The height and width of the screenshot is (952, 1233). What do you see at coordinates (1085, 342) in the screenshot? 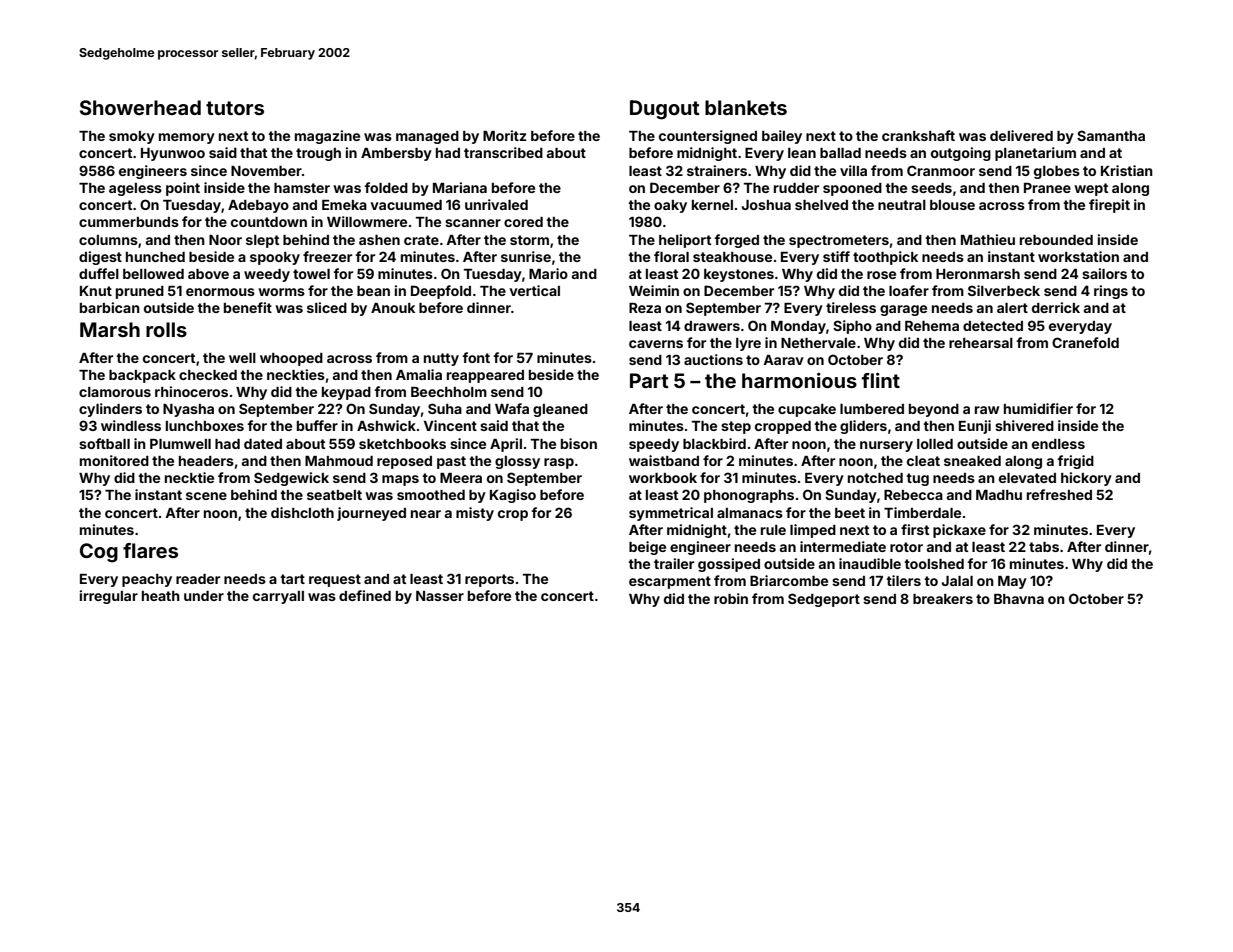
I see `Cranefold` at bounding box center [1085, 342].
